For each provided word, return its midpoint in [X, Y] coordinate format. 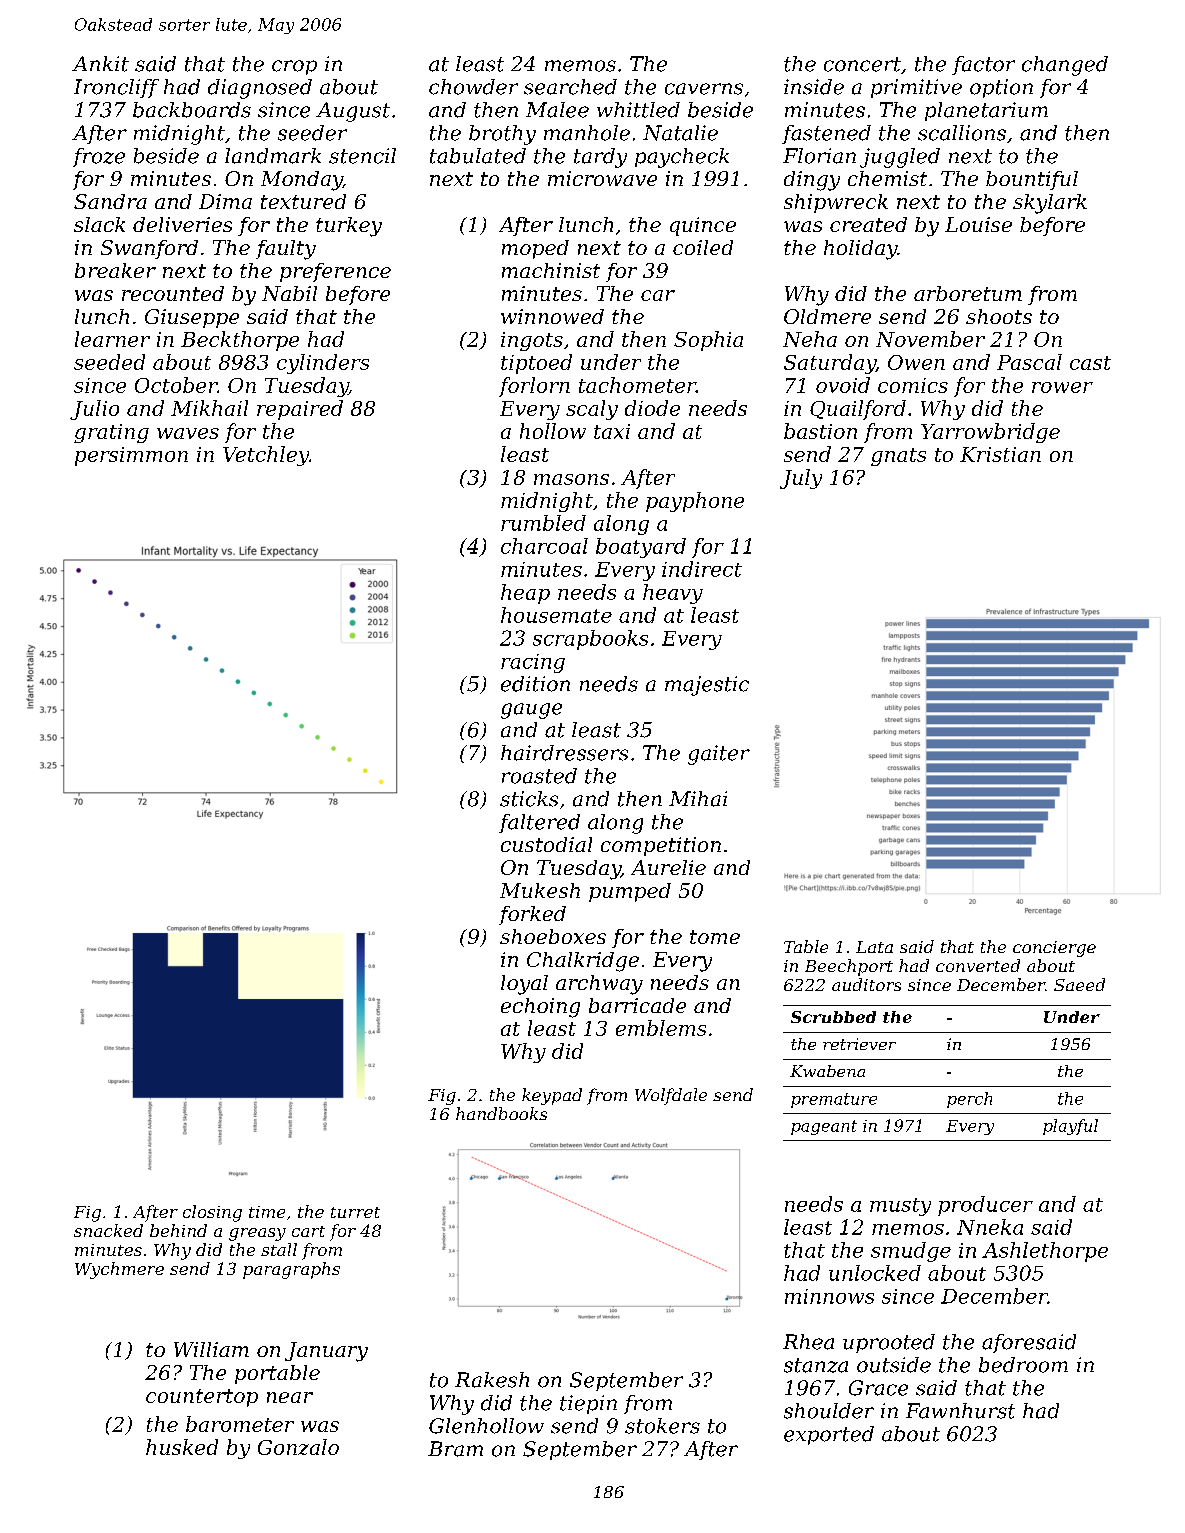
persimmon [131, 456]
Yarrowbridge [990, 433]
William [211, 1349]
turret [355, 1212]
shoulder [829, 1411]
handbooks [501, 1113]
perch [969, 1100]
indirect [702, 569]
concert [862, 64]
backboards [192, 110]
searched [570, 87]
